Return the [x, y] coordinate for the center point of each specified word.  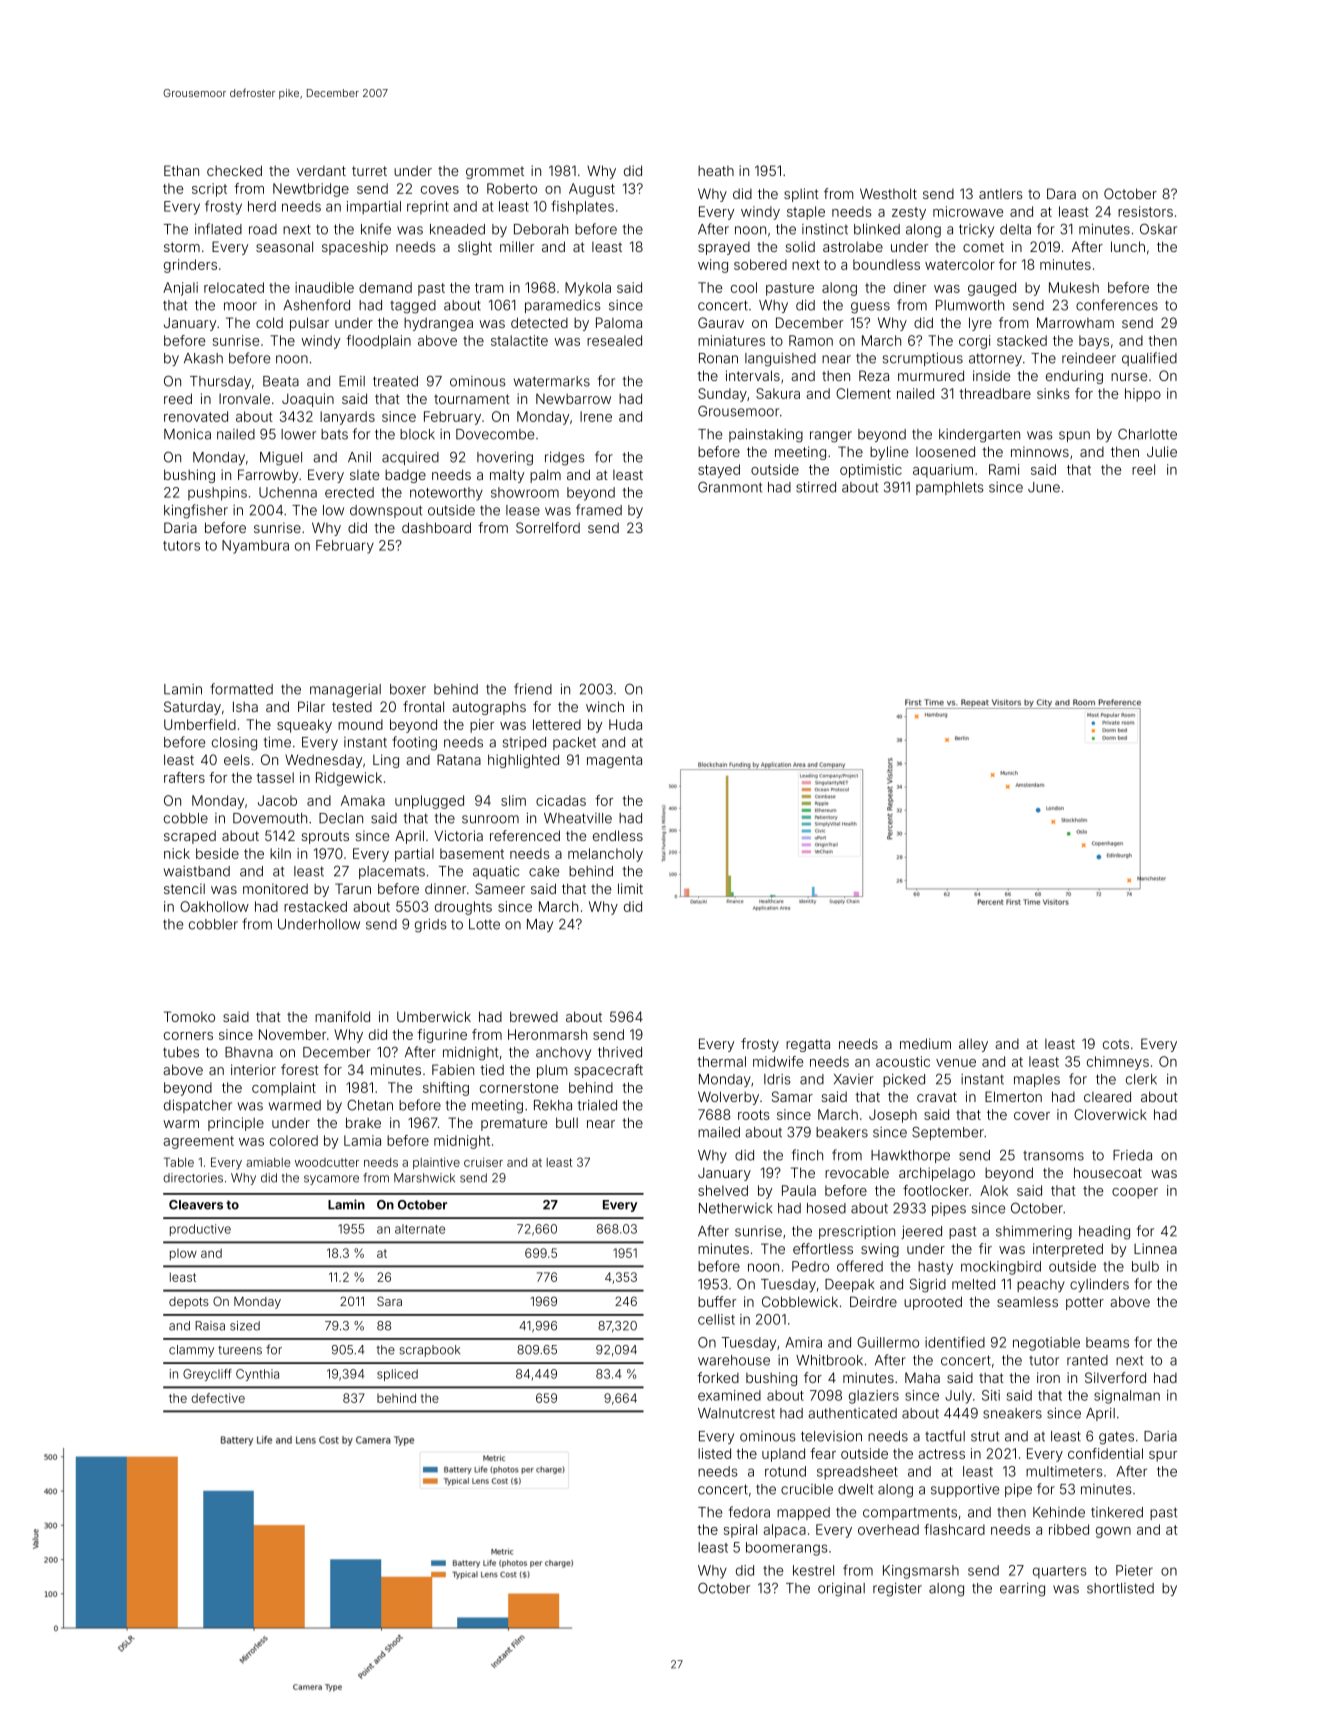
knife [376, 229]
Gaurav [721, 322]
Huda [625, 724]
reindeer [1089, 358]
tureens [240, 1350]
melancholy [605, 855]
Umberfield [200, 724]
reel [1143, 469]
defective [218, 1398]
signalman [1127, 1397]
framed [599, 510]
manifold [342, 1016]
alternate [420, 1229]
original [841, 1590]
